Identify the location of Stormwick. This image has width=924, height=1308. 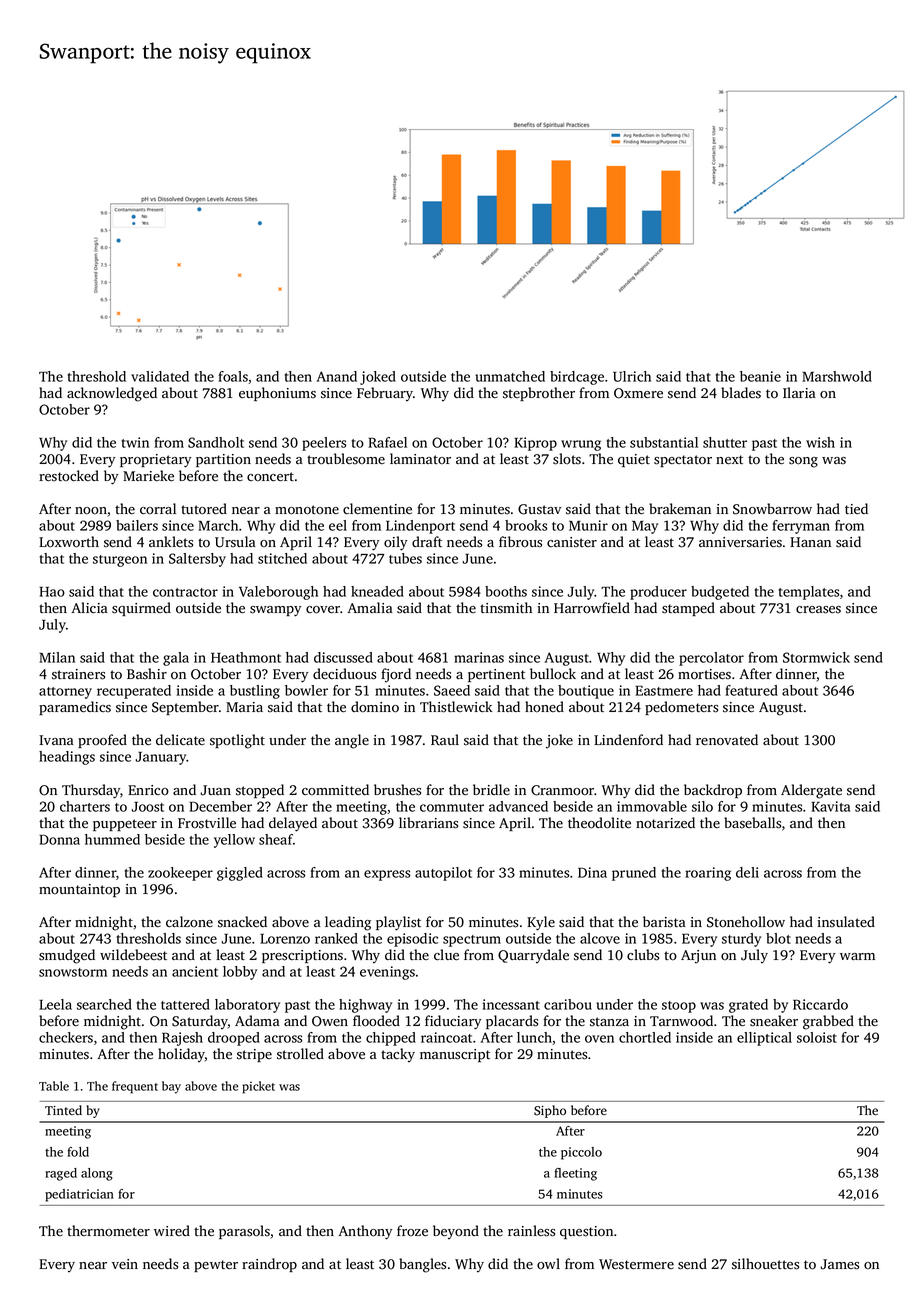
(816, 657).
